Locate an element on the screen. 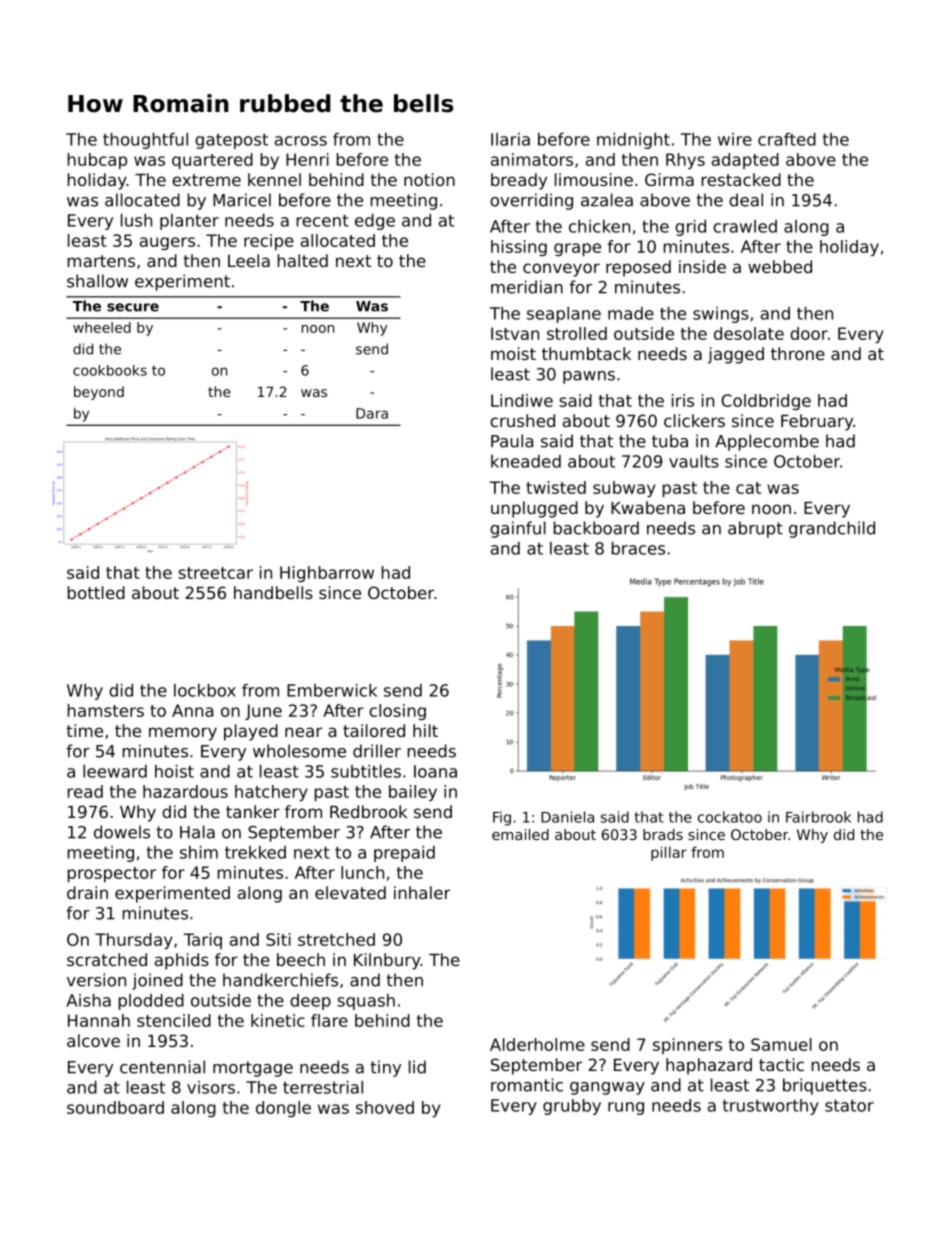  Samuel is located at coordinates (781, 1044).
